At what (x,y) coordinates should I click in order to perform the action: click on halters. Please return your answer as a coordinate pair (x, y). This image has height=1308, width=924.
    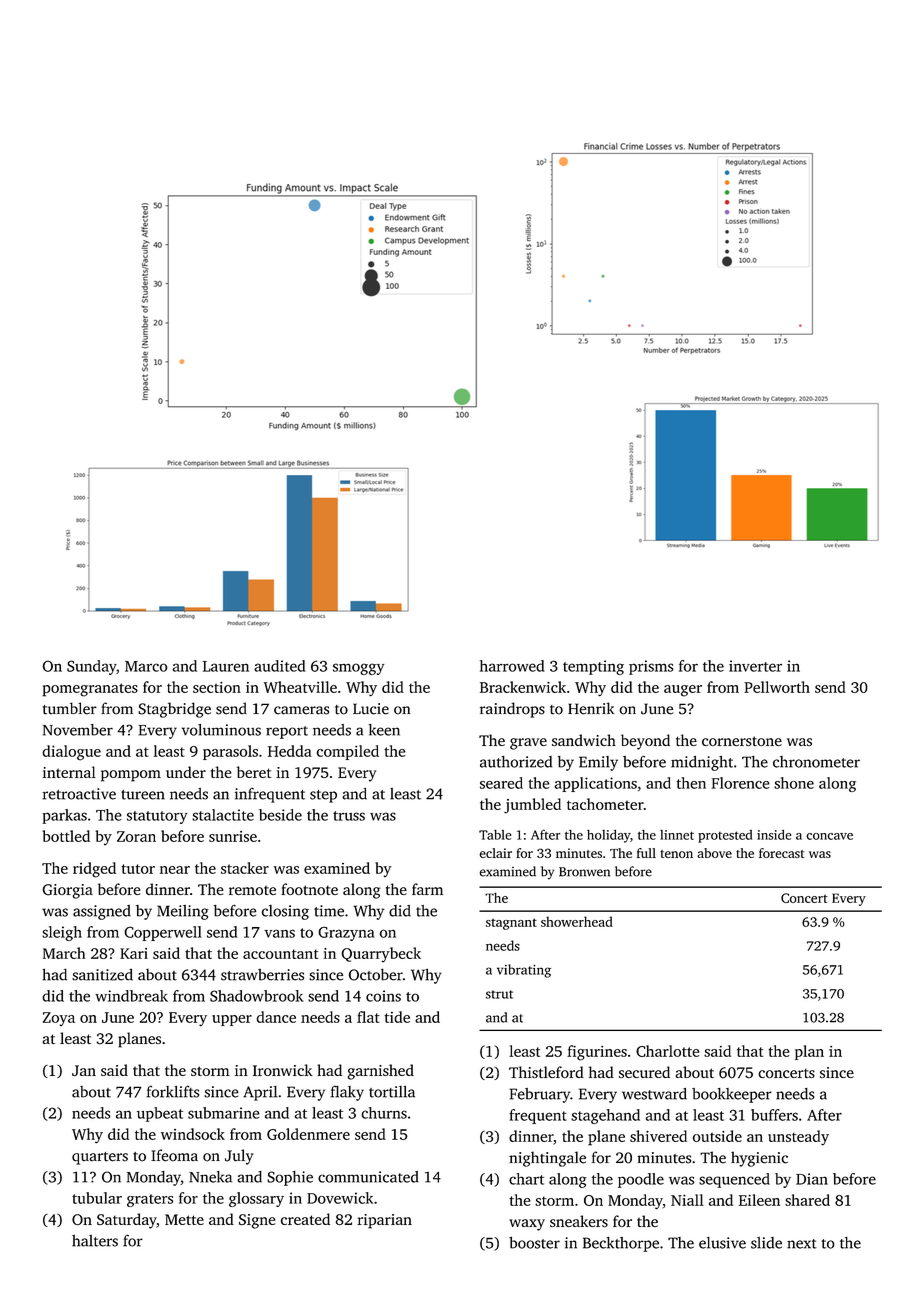
    Looking at the image, I should click on (95, 1241).
